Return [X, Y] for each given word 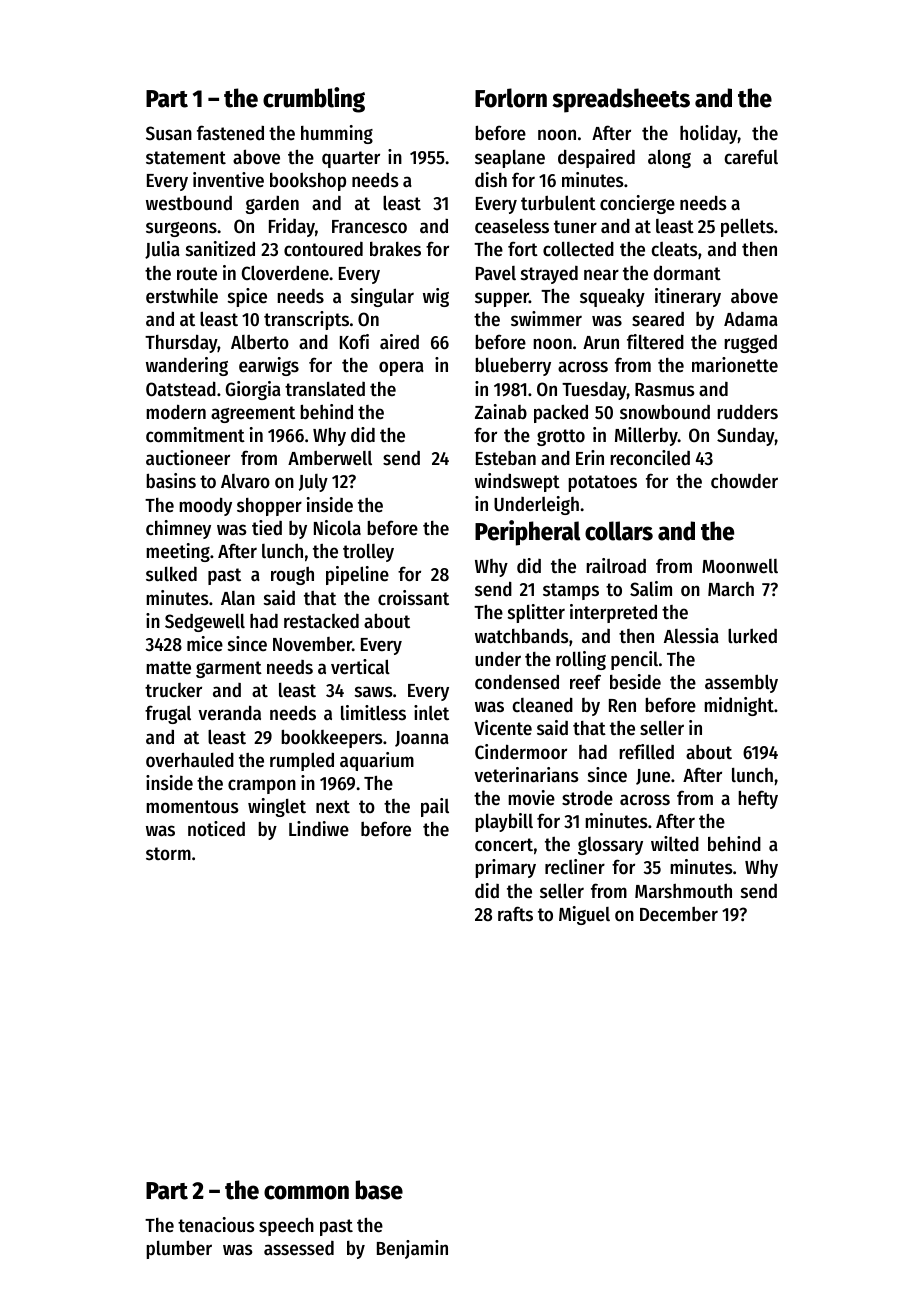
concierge [637, 204]
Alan [238, 598]
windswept [517, 482]
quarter [351, 159]
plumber [179, 1249]
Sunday [746, 437]
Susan [169, 133]
